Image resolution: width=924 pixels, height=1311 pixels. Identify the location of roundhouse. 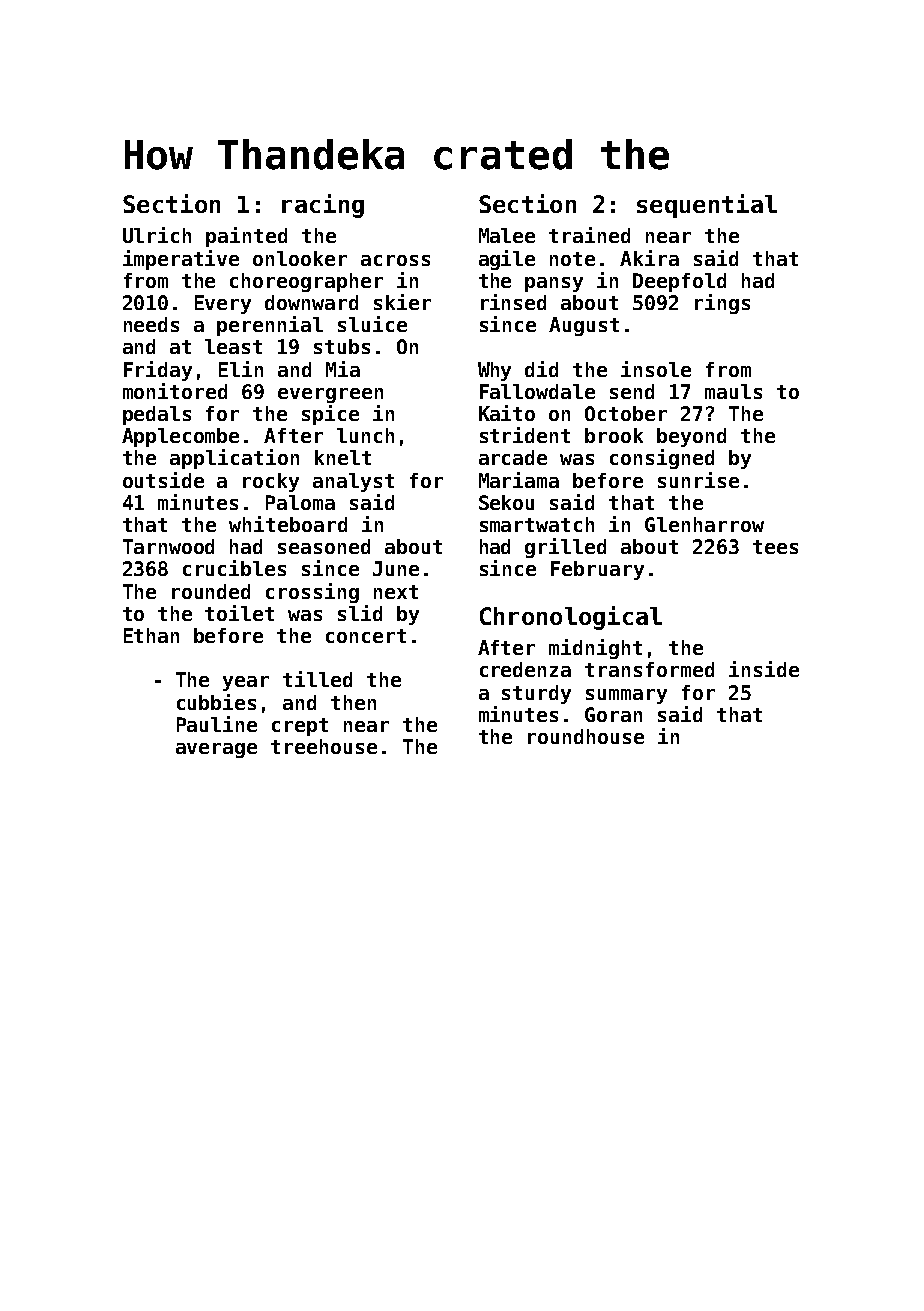
(586, 736).
